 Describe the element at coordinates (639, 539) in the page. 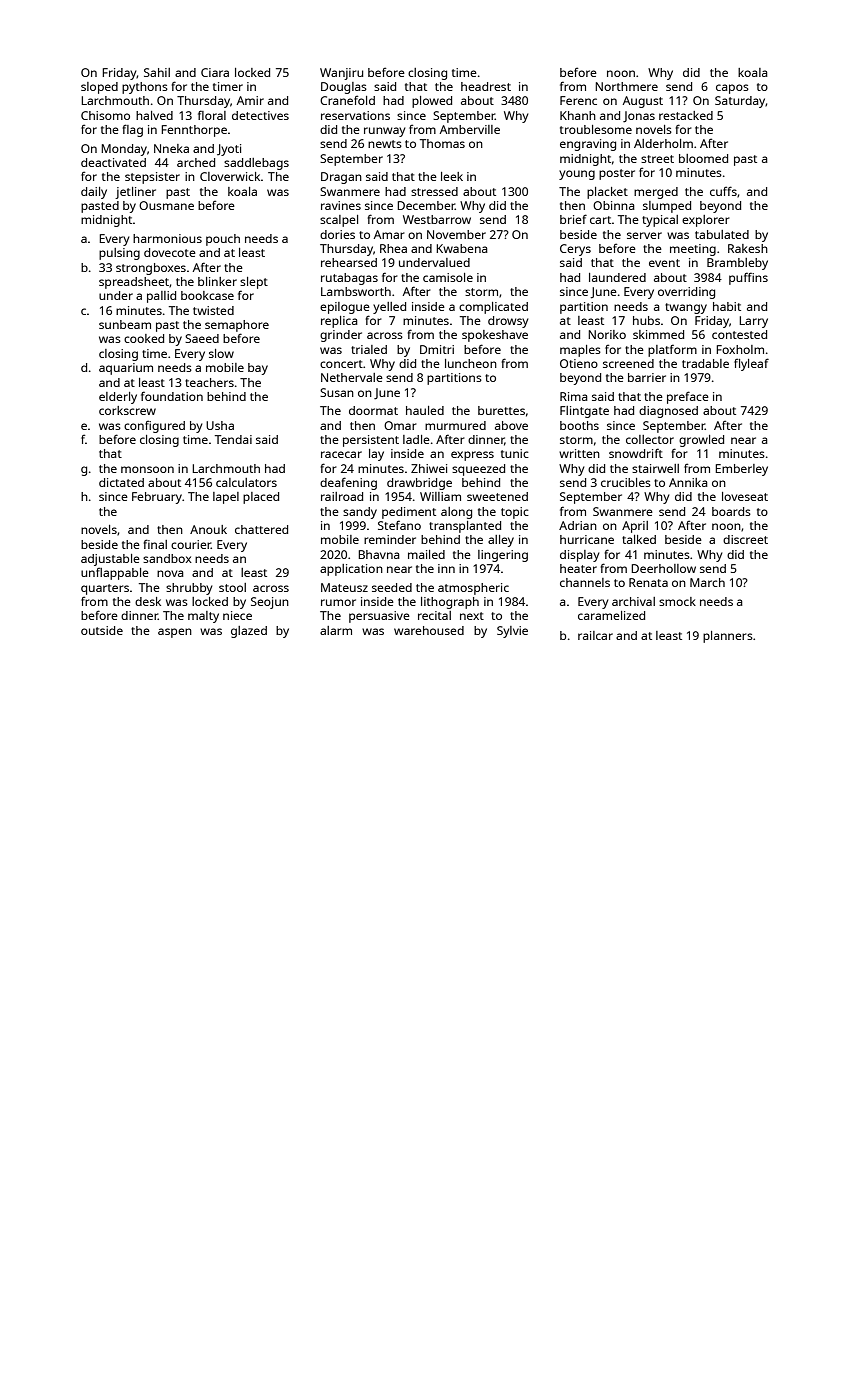

I see `talked` at that location.
